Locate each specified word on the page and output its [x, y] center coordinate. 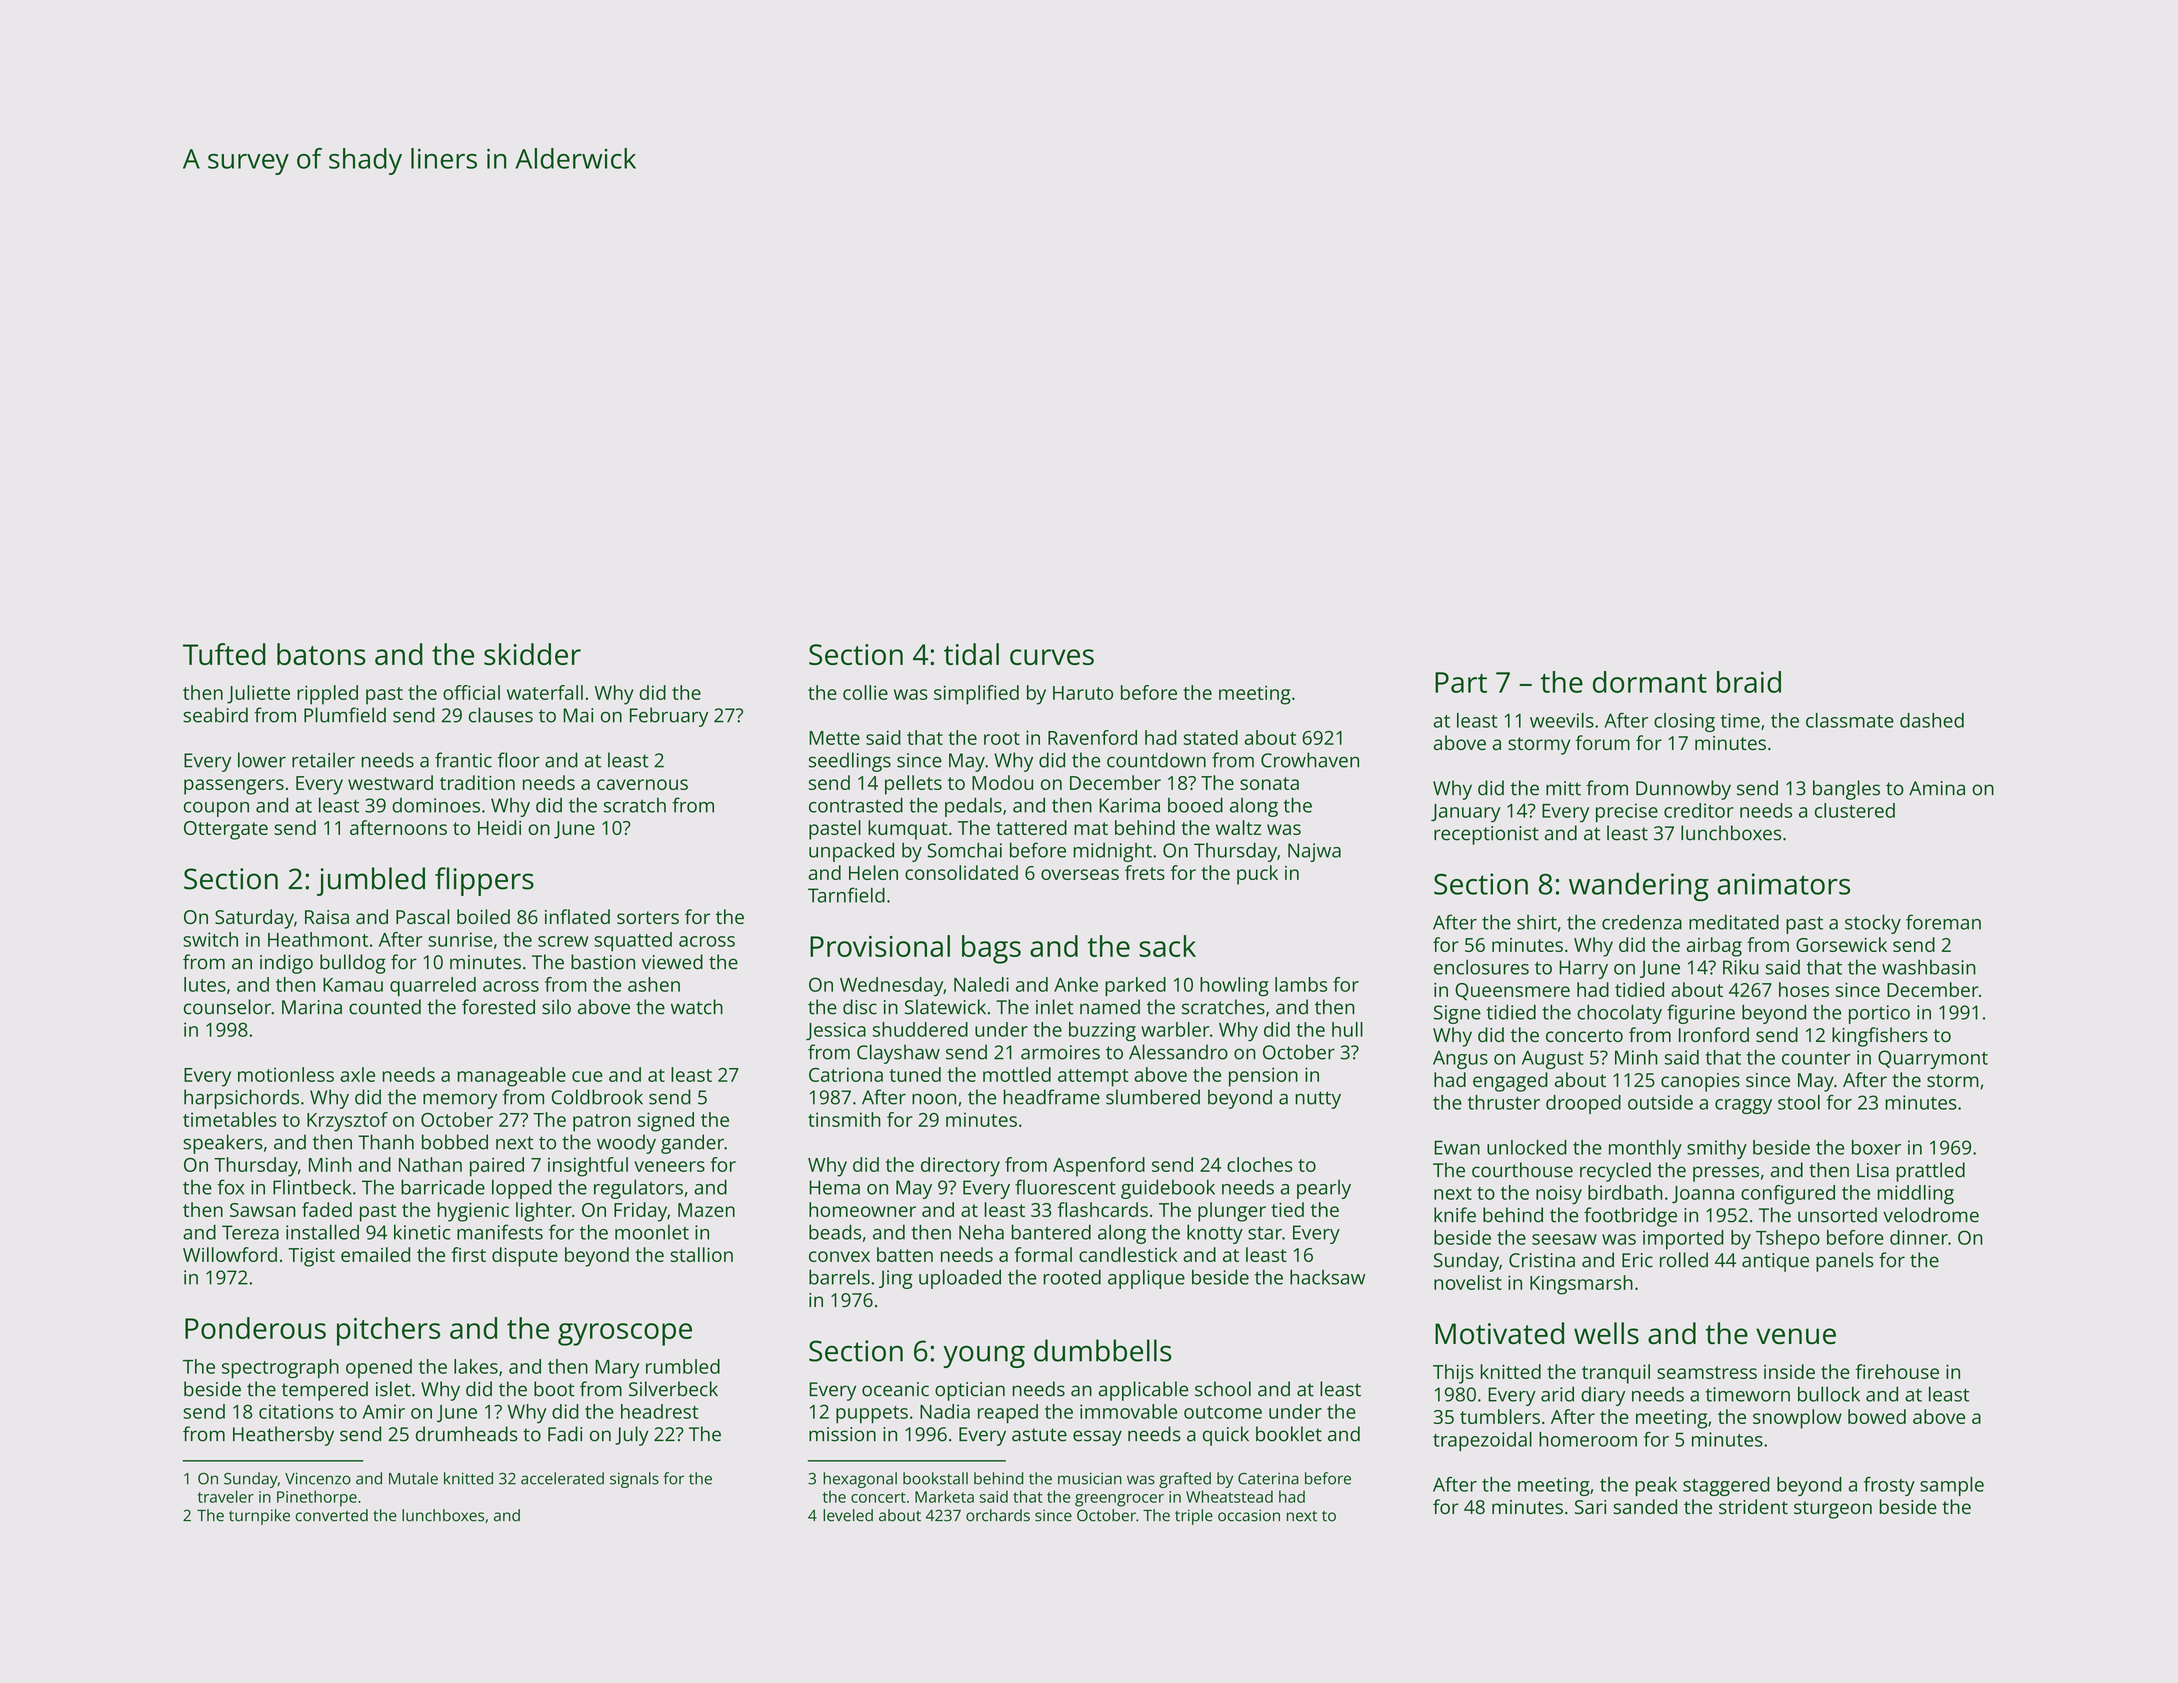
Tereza [250, 1232]
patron [602, 1123]
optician [970, 1391]
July [632, 1436]
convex [839, 1256]
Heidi [499, 827]
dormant [1650, 682]
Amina [1937, 788]
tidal [971, 654]
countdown [1156, 760]
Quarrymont [1933, 1059]
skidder [532, 654]
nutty [1318, 1100]
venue [1796, 1336]
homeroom [1588, 1439]
